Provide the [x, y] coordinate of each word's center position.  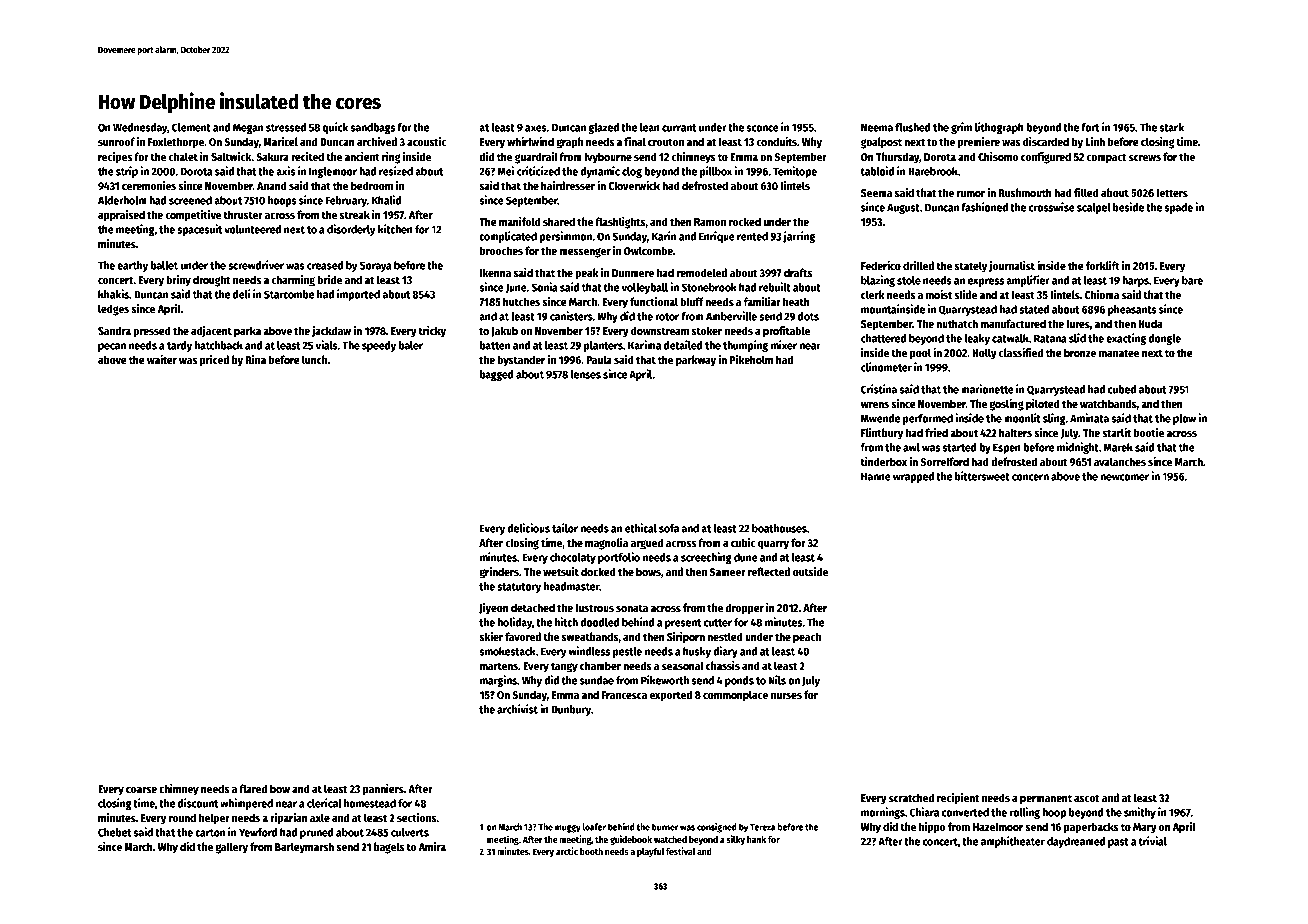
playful [650, 852]
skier [491, 636]
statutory [519, 588]
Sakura [272, 156]
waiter [162, 359]
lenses [586, 374]
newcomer [1124, 477]
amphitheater [1013, 842]
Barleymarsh [304, 848]
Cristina [879, 389]
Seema [876, 193]
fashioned [984, 207]
